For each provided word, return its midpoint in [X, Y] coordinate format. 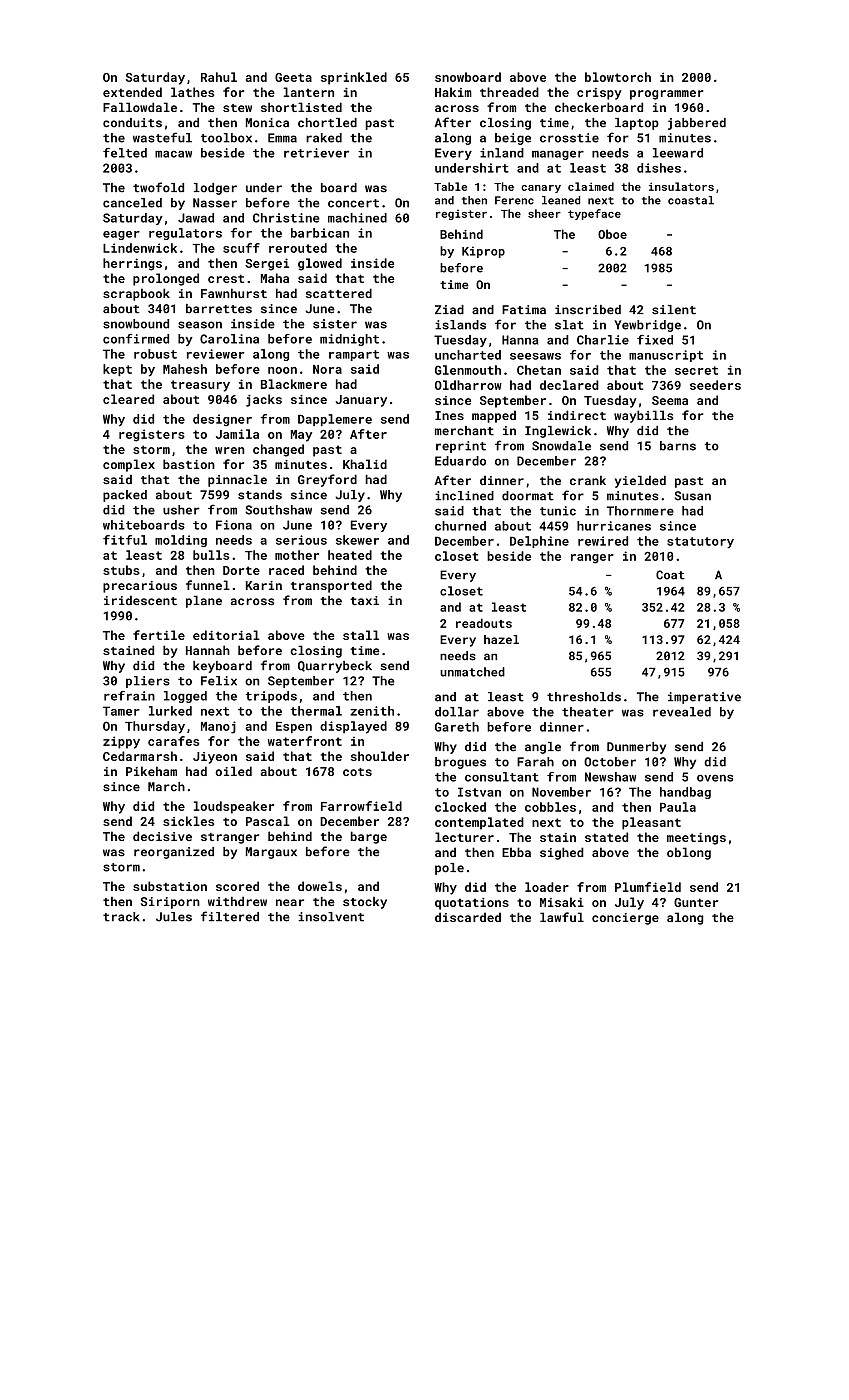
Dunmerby [636, 748]
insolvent [331, 917]
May [301, 436]
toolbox [226, 138]
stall [361, 635]
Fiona [234, 525]
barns [678, 446]
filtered [230, 916]
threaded [509, 92]
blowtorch [618, 77]
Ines [449, 415]
